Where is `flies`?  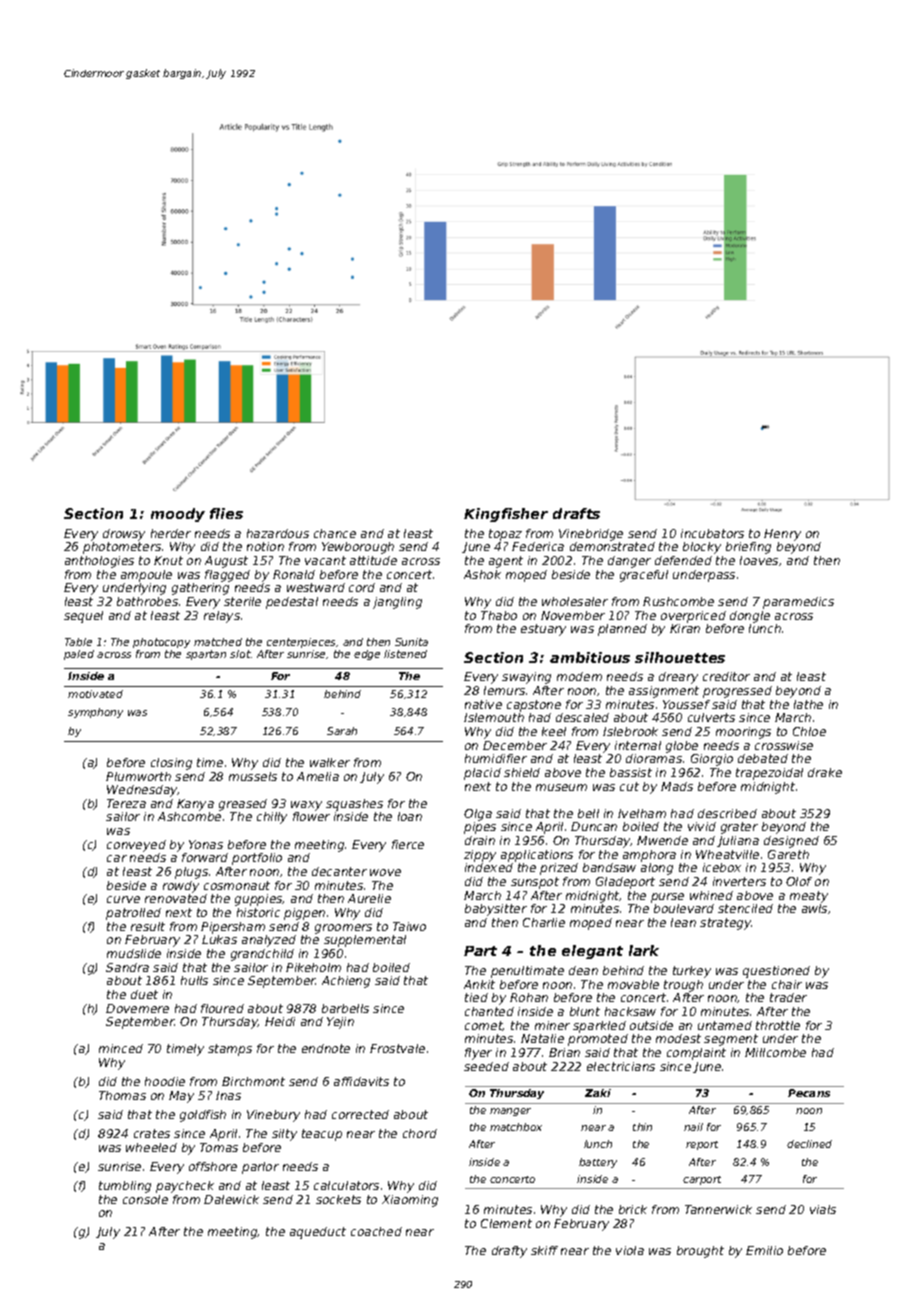 flies is located at coordinates (226, 513).
